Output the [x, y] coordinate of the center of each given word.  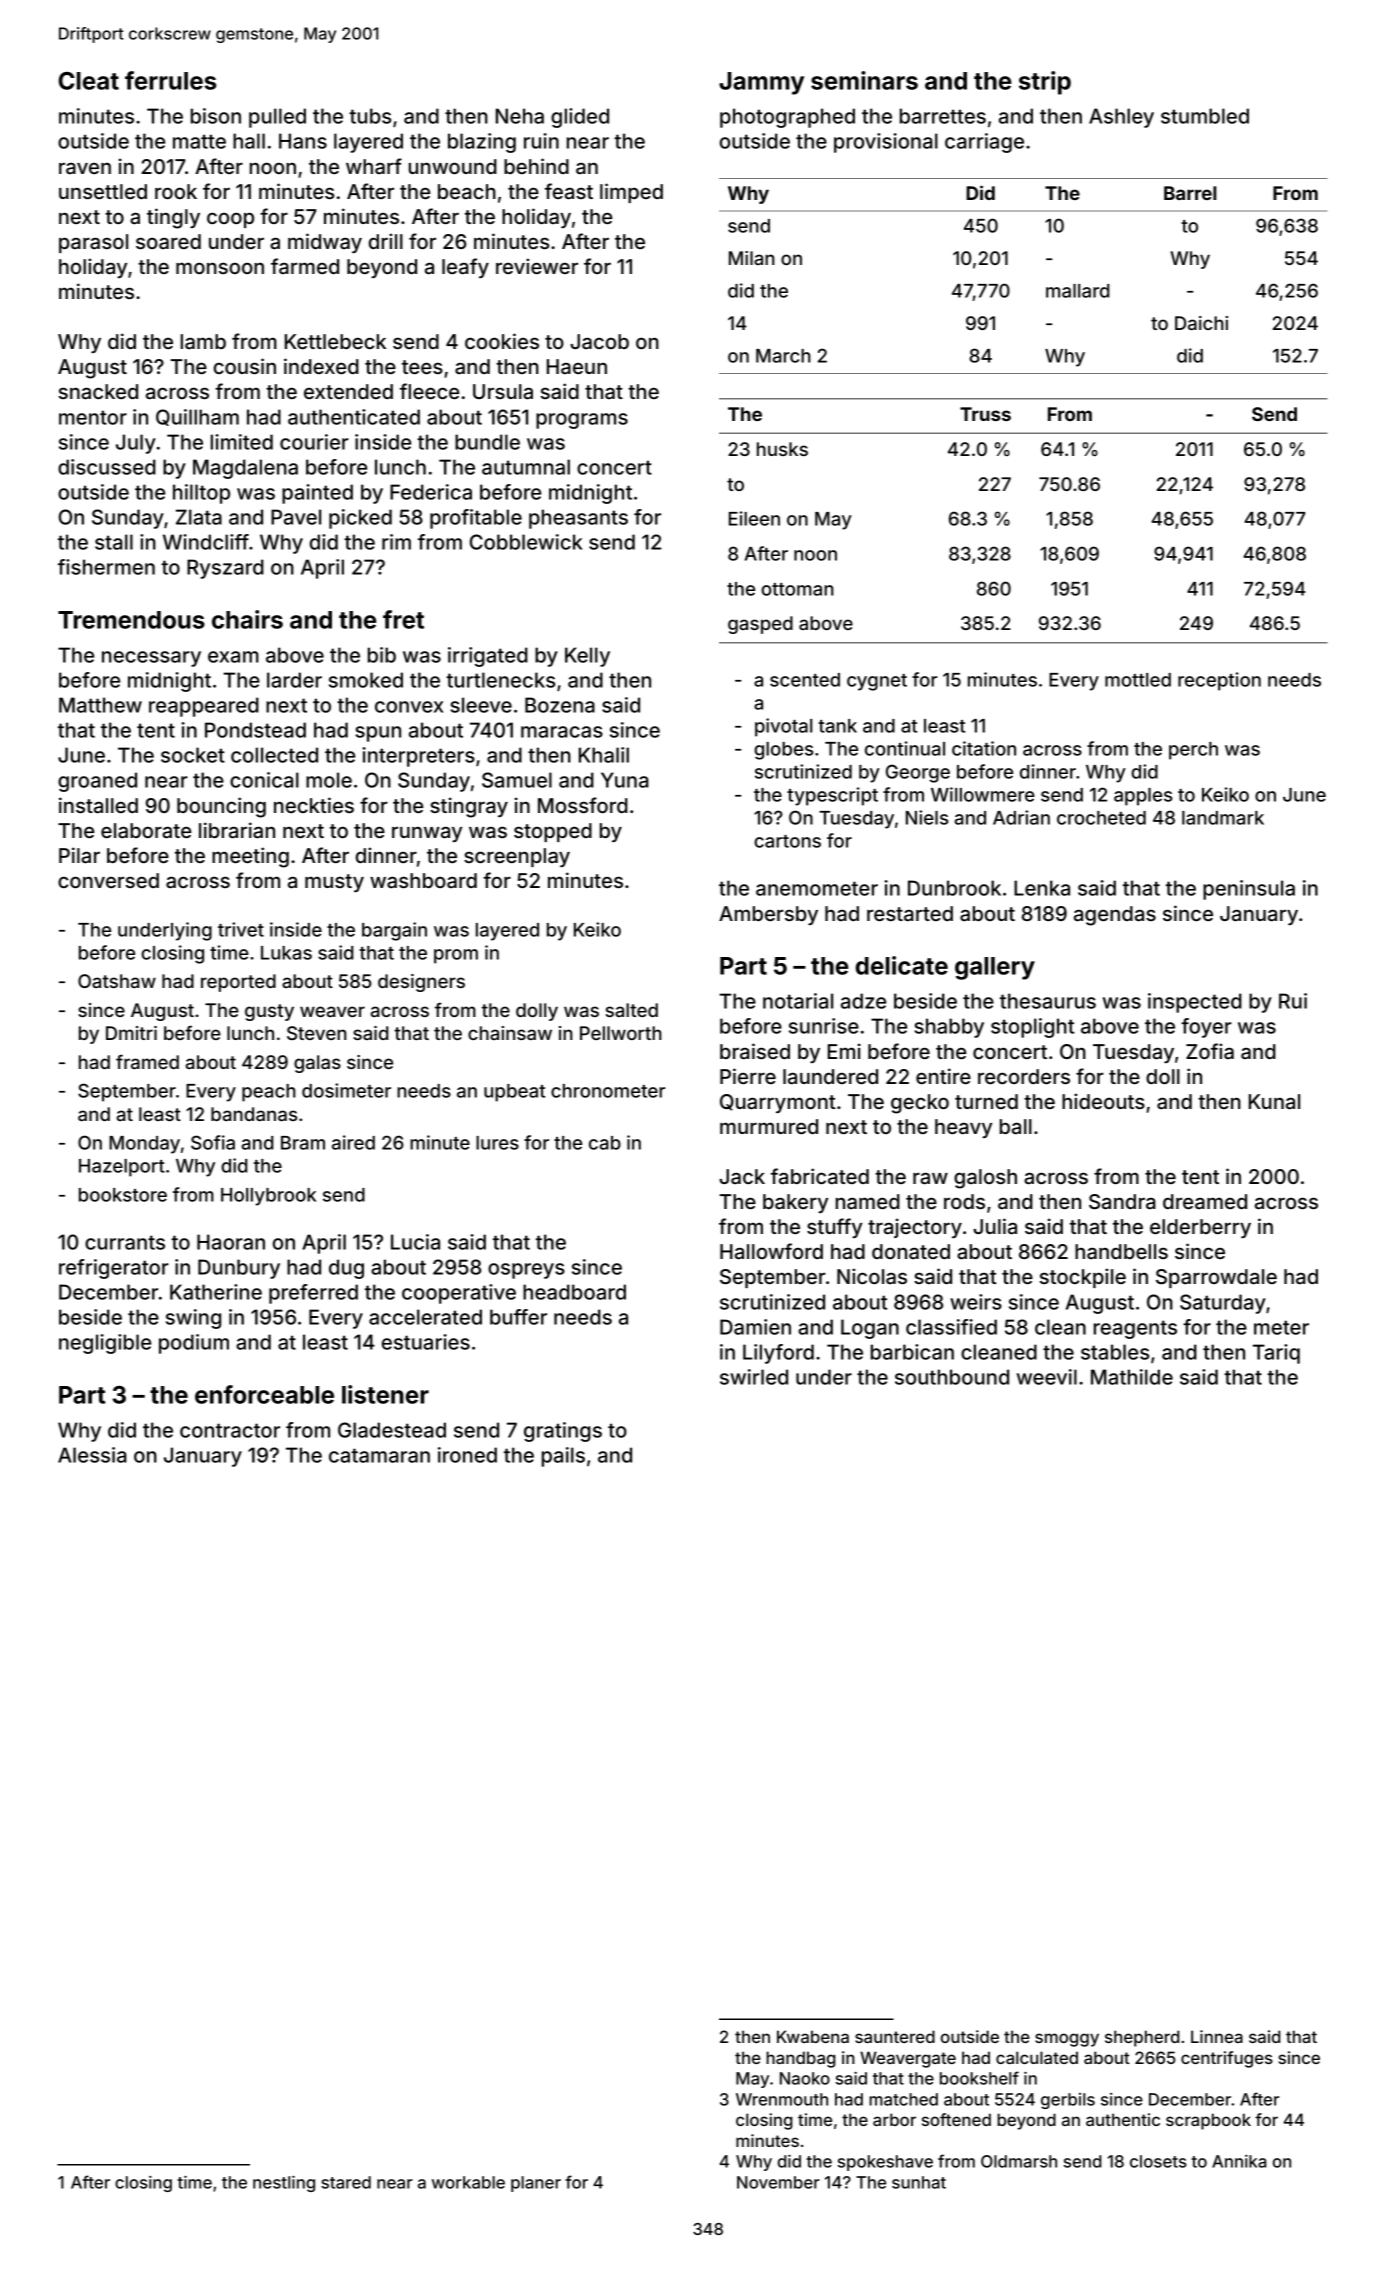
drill [386, 241]
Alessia [92, 1455]
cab [605, 1143]
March [783, 356]
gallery [995, 968]
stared [346, 2182]
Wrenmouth [782, 2099]
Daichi [1201, 323]
